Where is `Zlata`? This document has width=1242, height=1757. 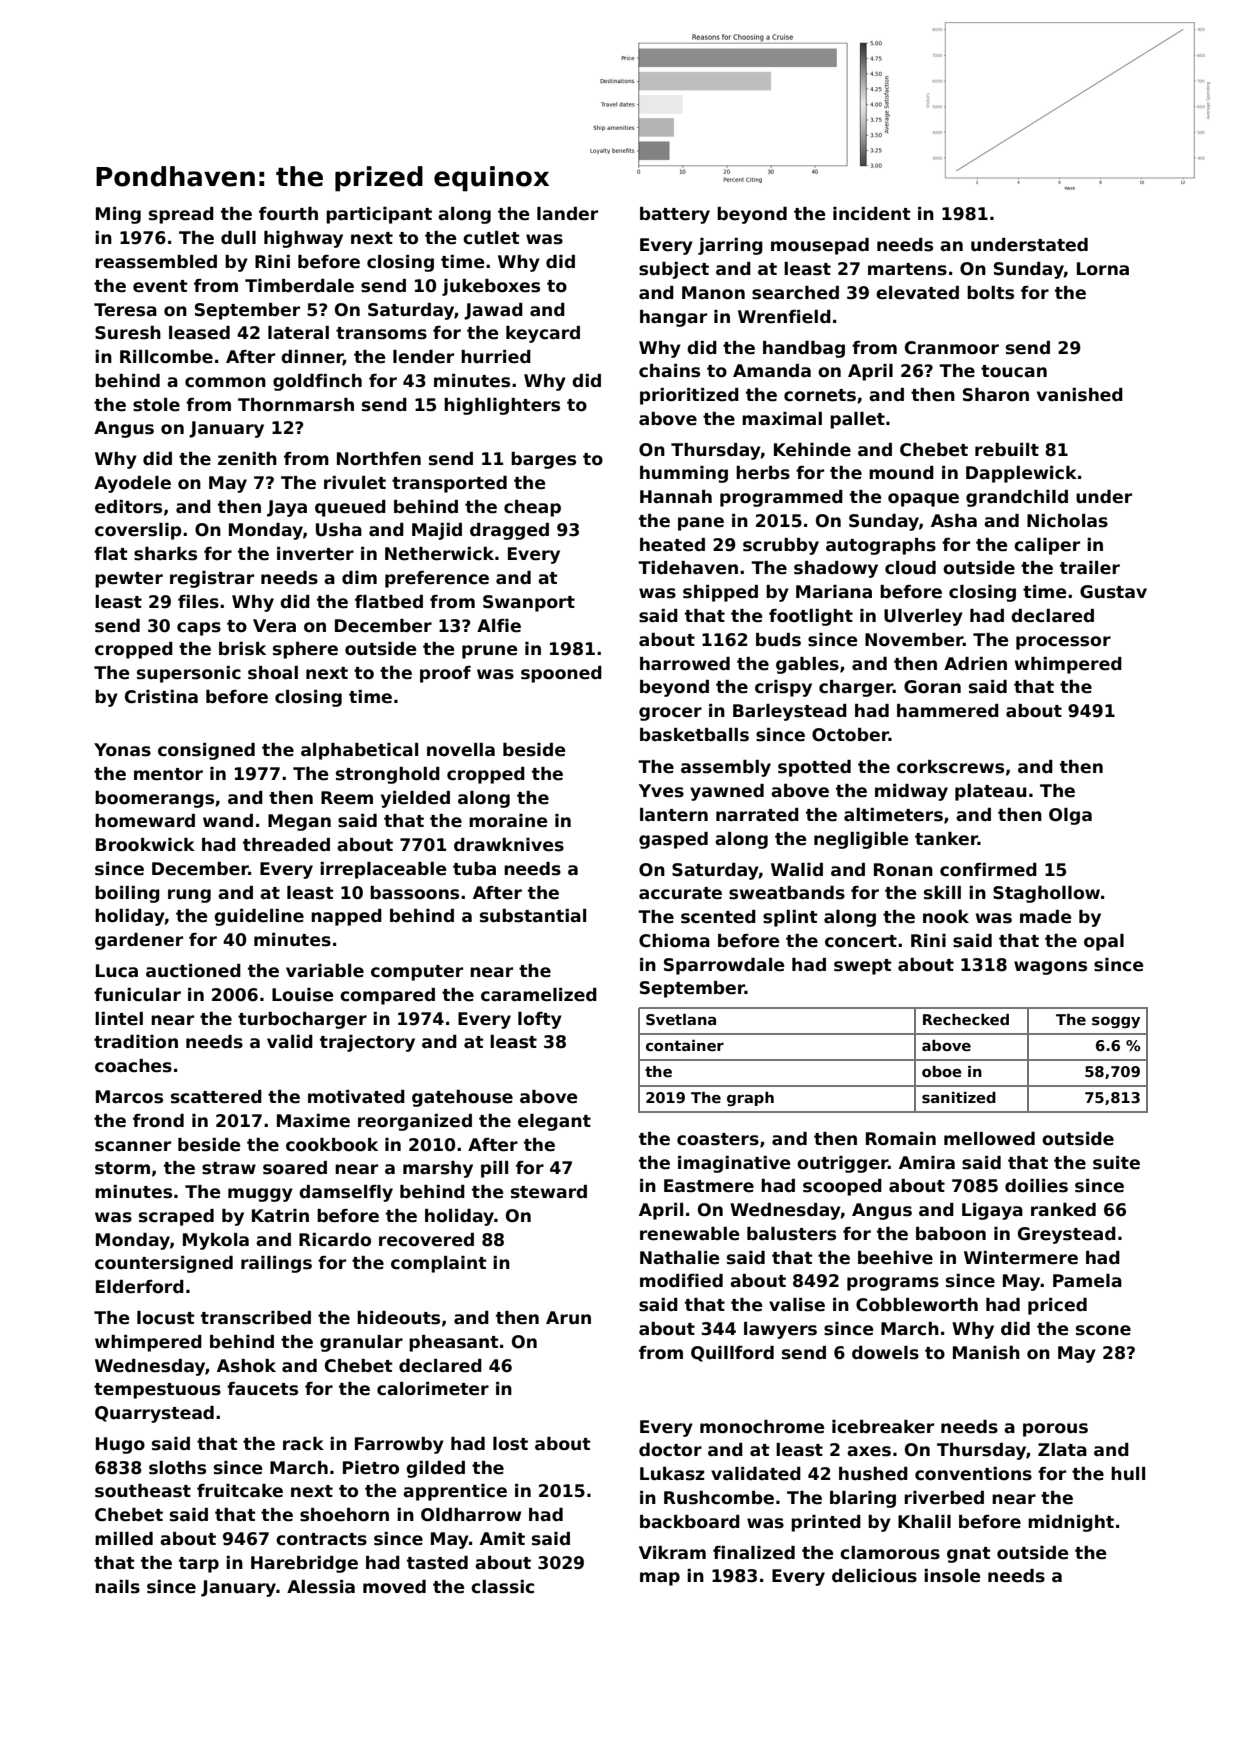 Zlata is located at coordinates (1062, 1449).
